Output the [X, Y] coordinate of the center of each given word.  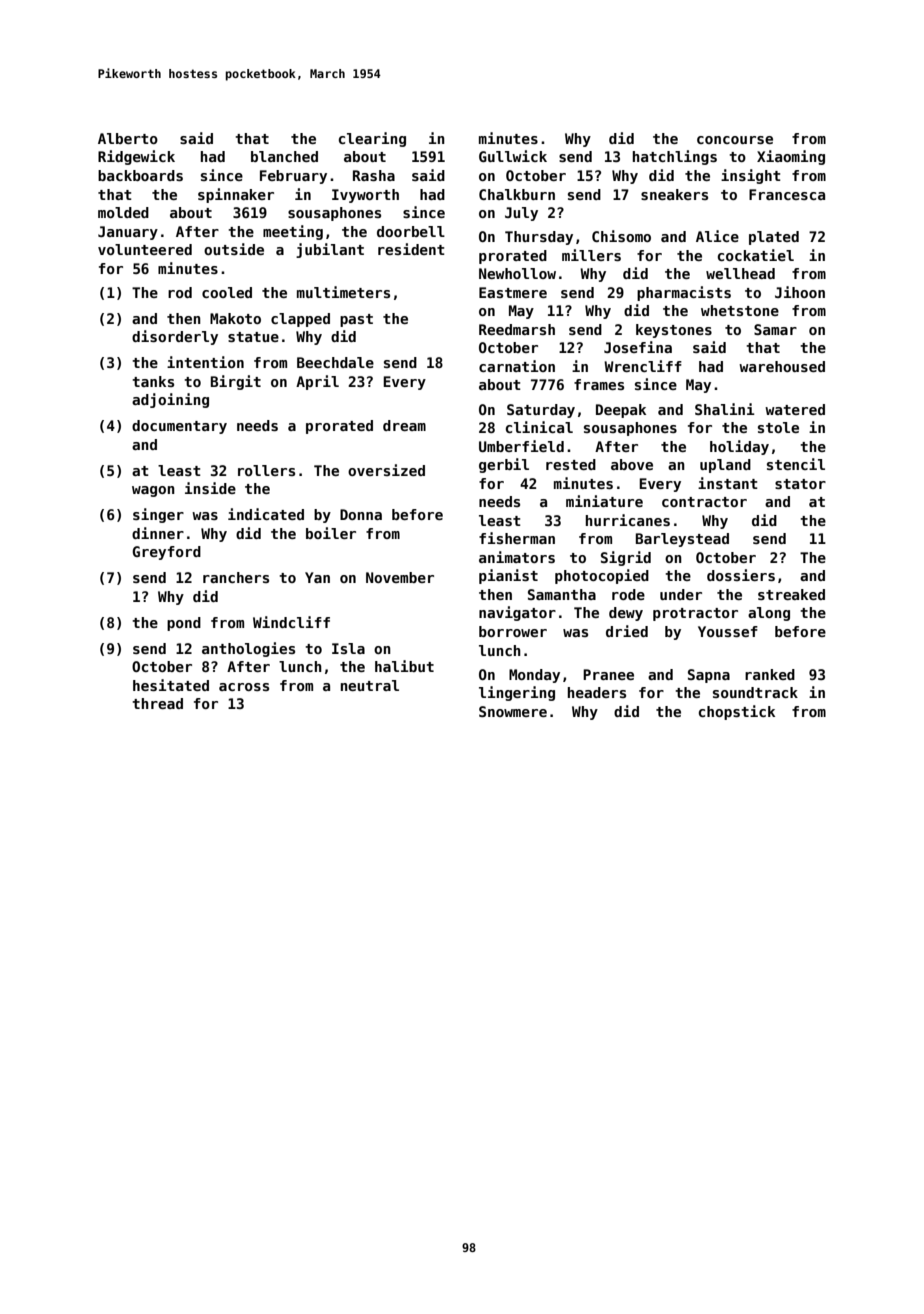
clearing [372, 139]
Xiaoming [791, 157]
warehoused [782, 366]
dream [404, 425]
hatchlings [675, 157]
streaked [791, 594]
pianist [508, 576]
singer [158, 515]
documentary [179, 427]
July [521, 214]
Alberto [128, 138]
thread [157, 703]
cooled [227, 292]
